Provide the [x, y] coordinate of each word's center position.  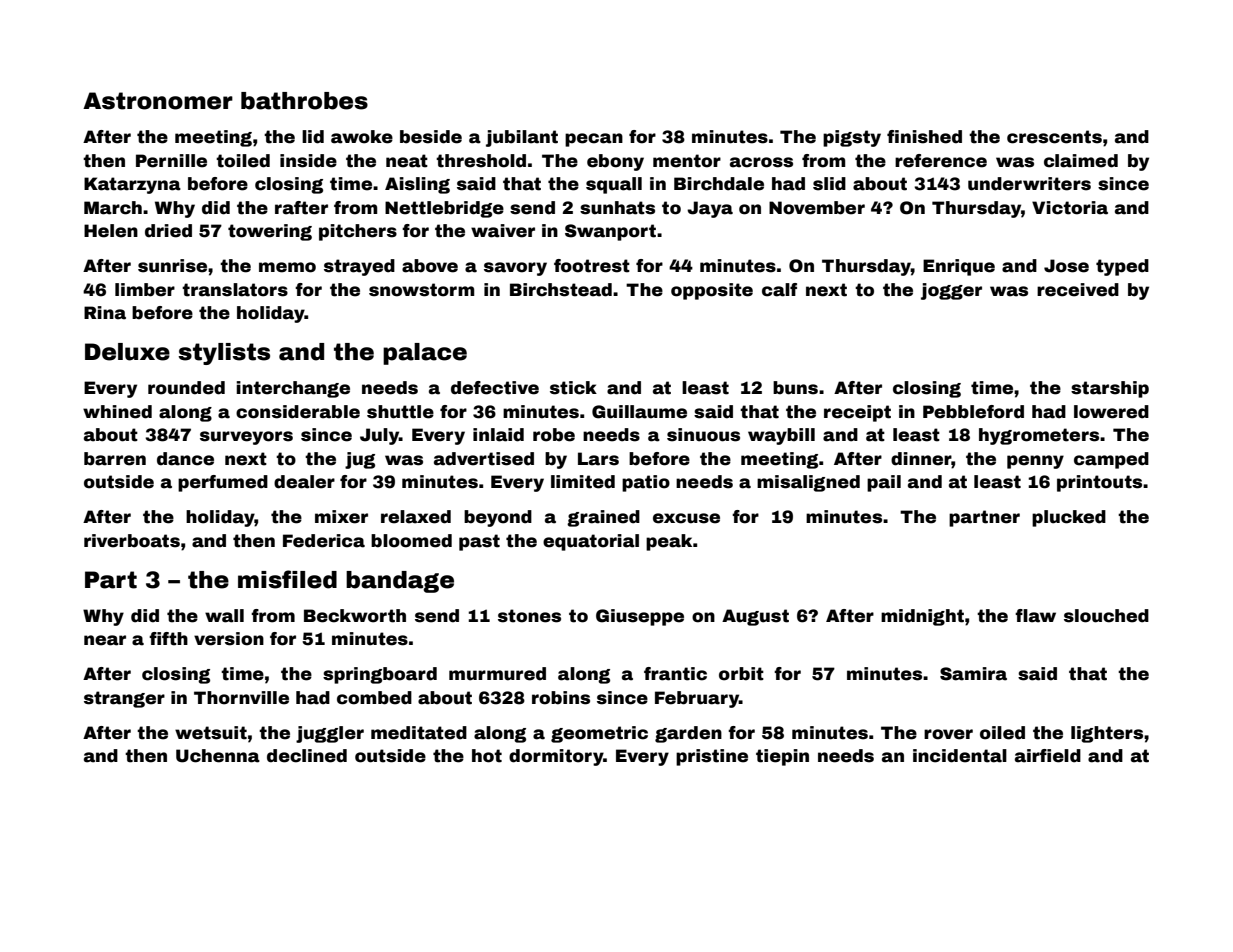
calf [779, 290]
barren [115, 459]
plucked [1069, 518]
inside [308, 161]
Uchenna [218, 756]
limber [145, 290]
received [1078, 290]
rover [948, 734]
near [105, 640]
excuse [686, 518]
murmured [497, 674]
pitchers [358, 232]
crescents [1054, 137]
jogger [951, 291]
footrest [592, 266]
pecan [594, 140]
